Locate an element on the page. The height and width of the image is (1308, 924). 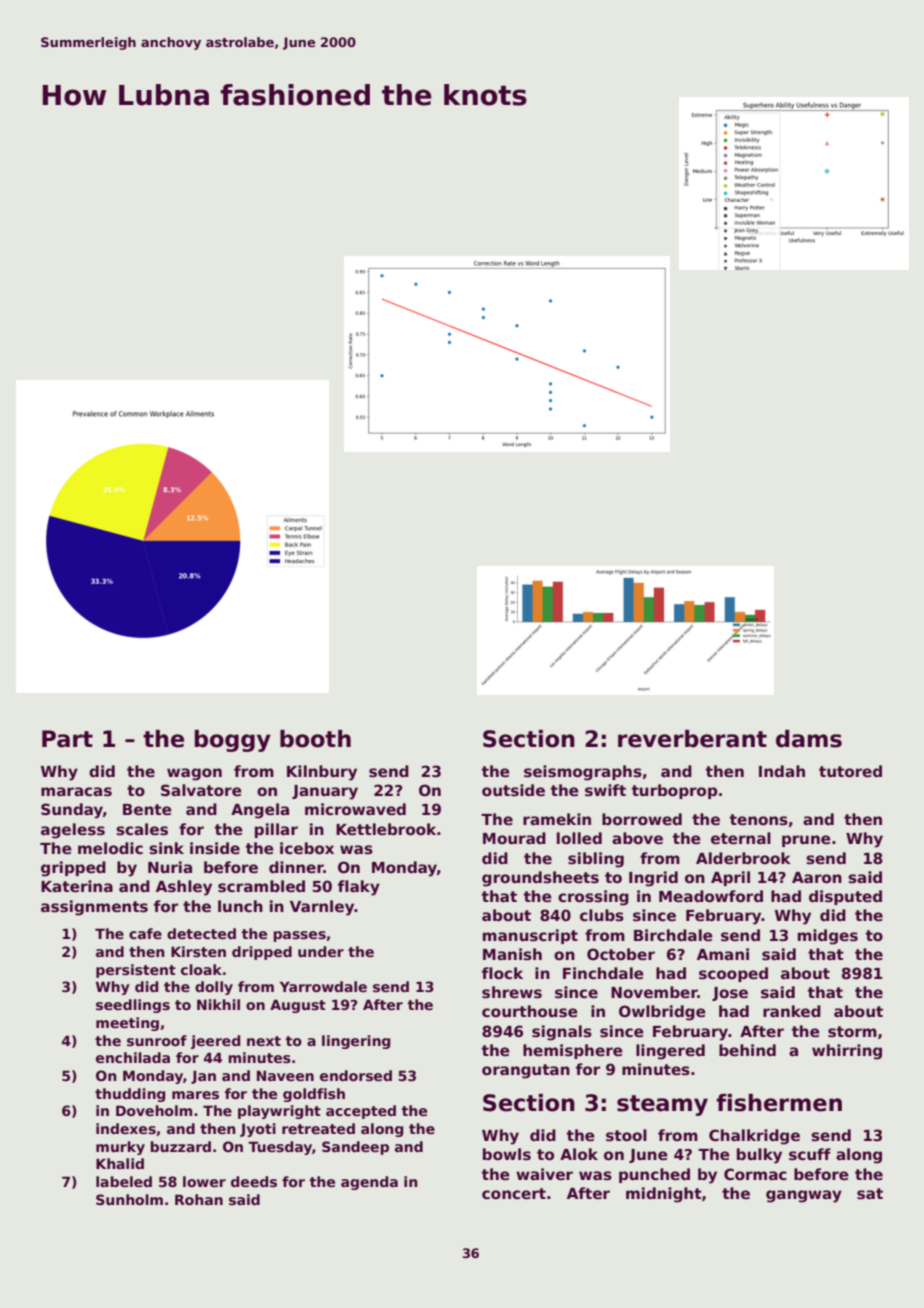
waiver is located at coordinates (544, 1174).
